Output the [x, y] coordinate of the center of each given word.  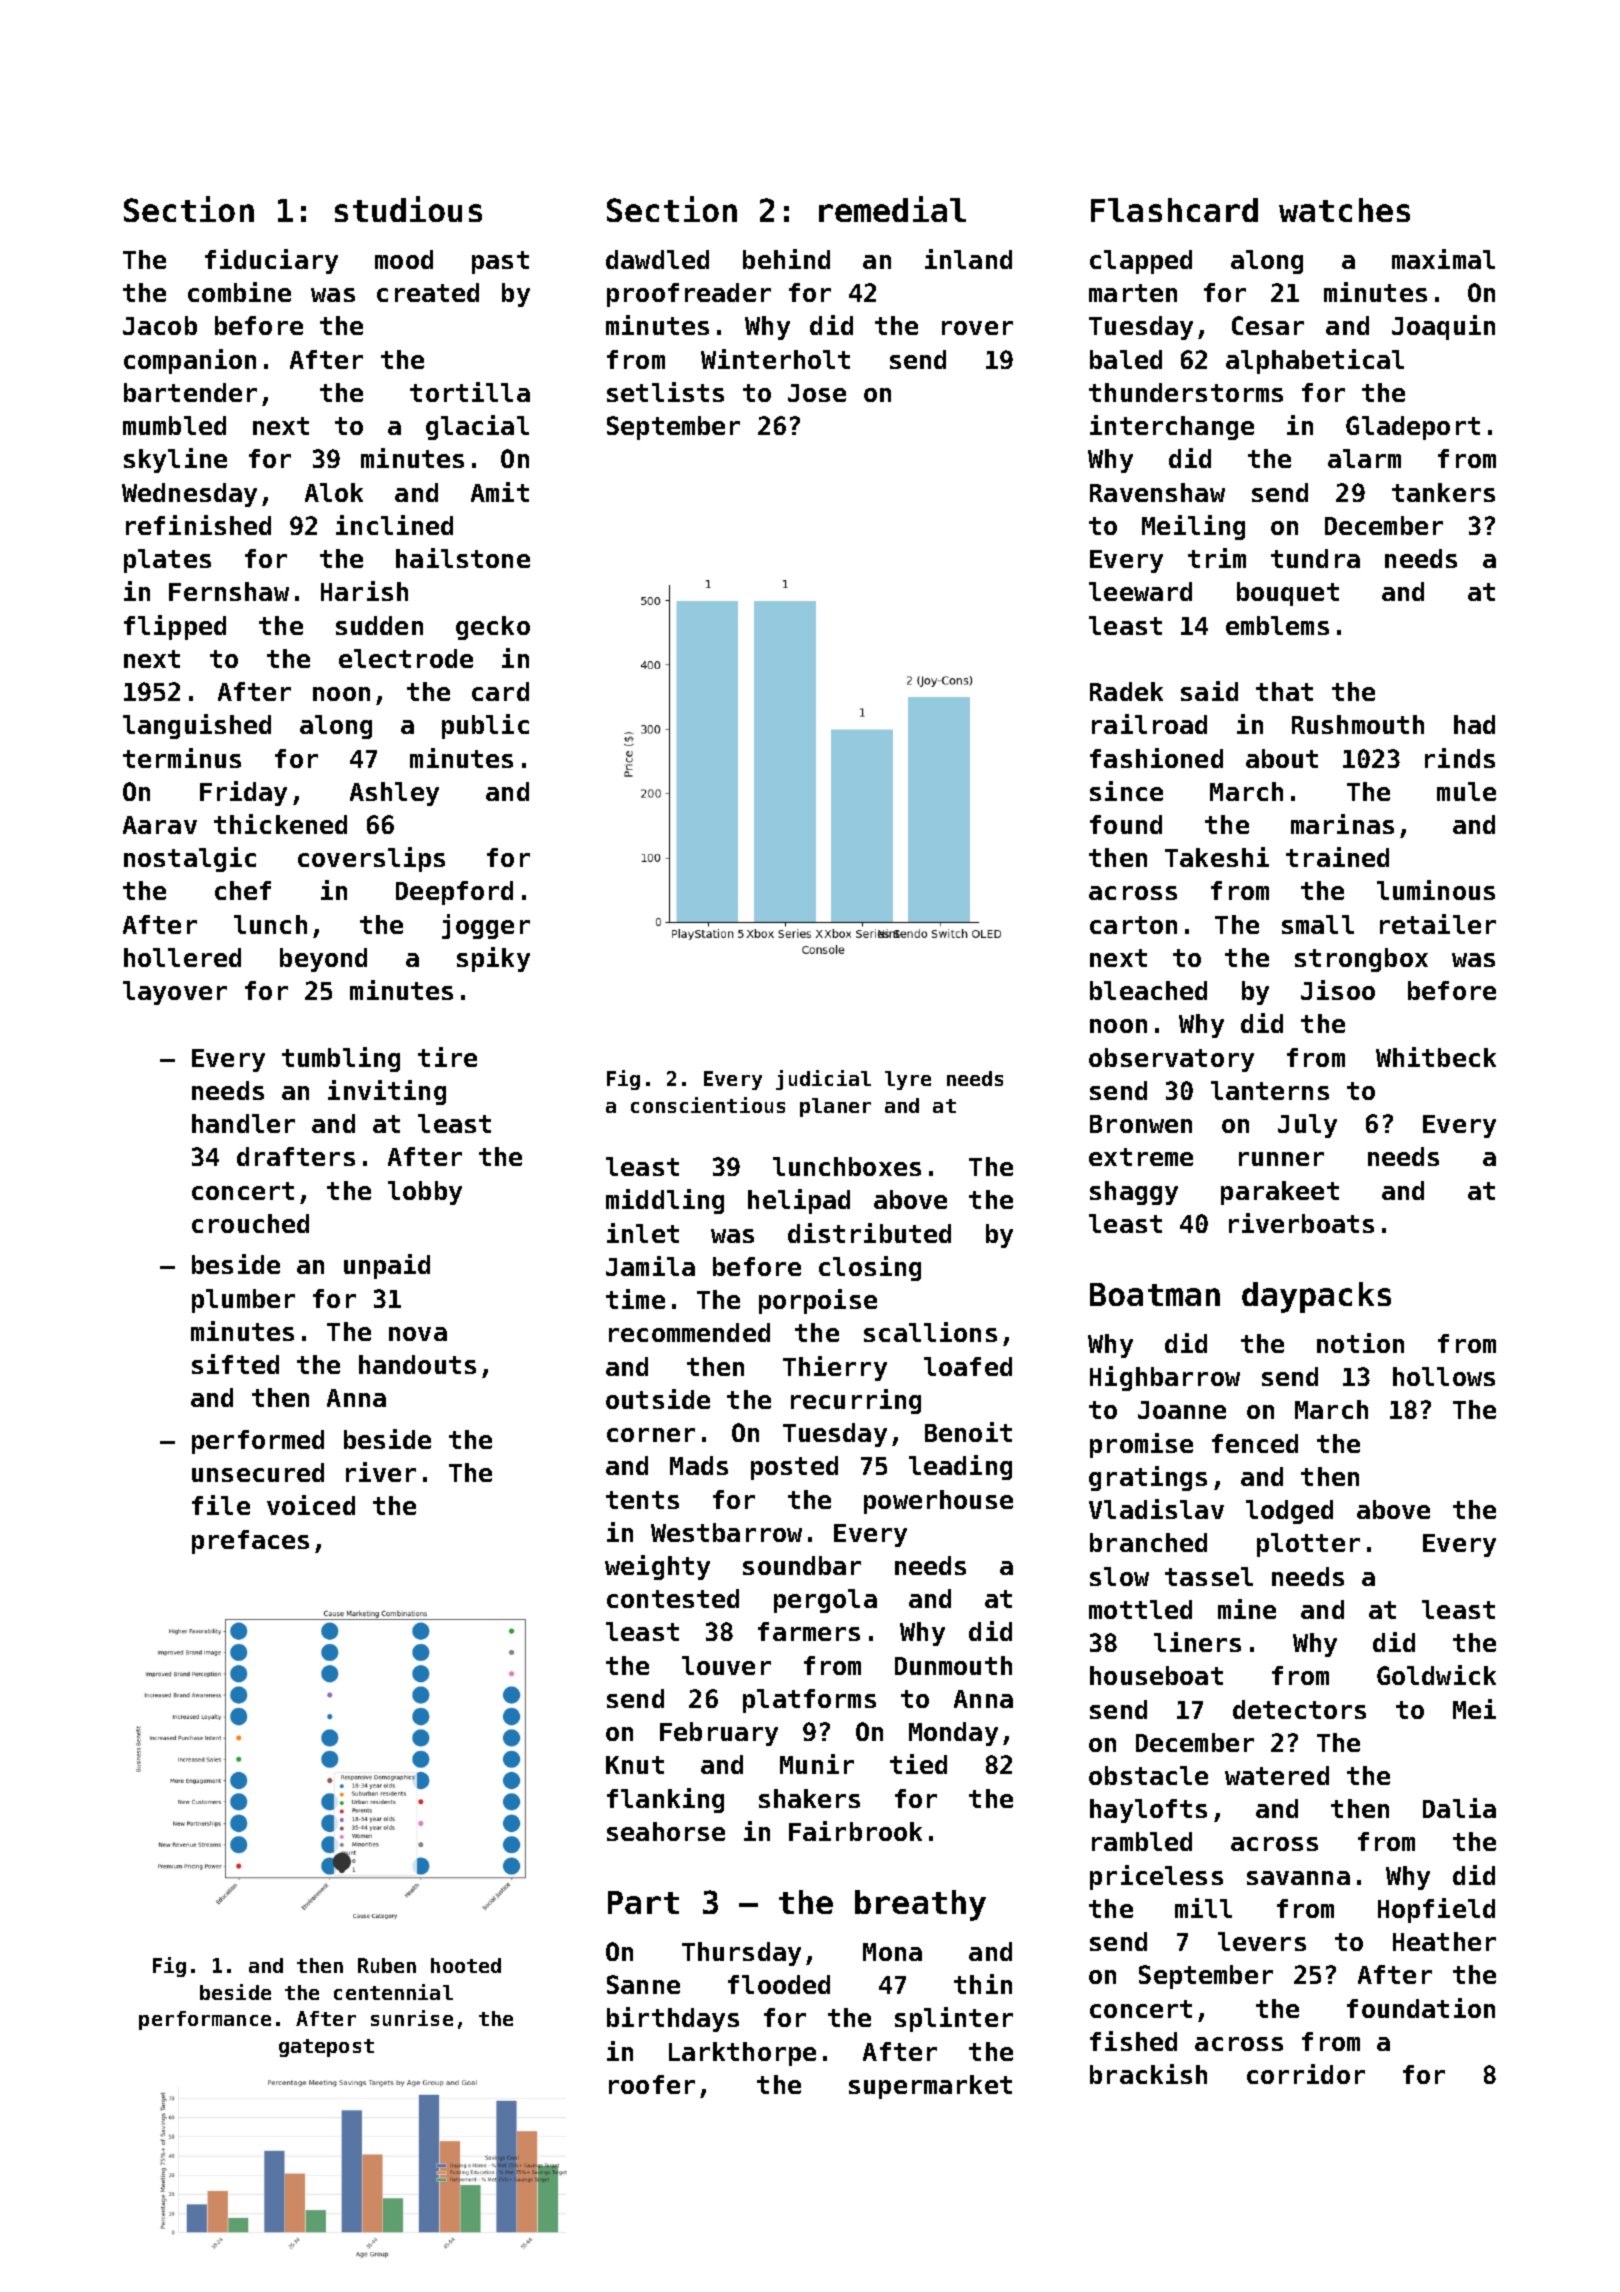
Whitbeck [1436, 1057]
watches [1344, 210]
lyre [908, 1080]
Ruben [387, 1965]
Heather [1444, 1941]
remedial [892, 209]
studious [408, 209]
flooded [779, 1984]
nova [418, 1334]
